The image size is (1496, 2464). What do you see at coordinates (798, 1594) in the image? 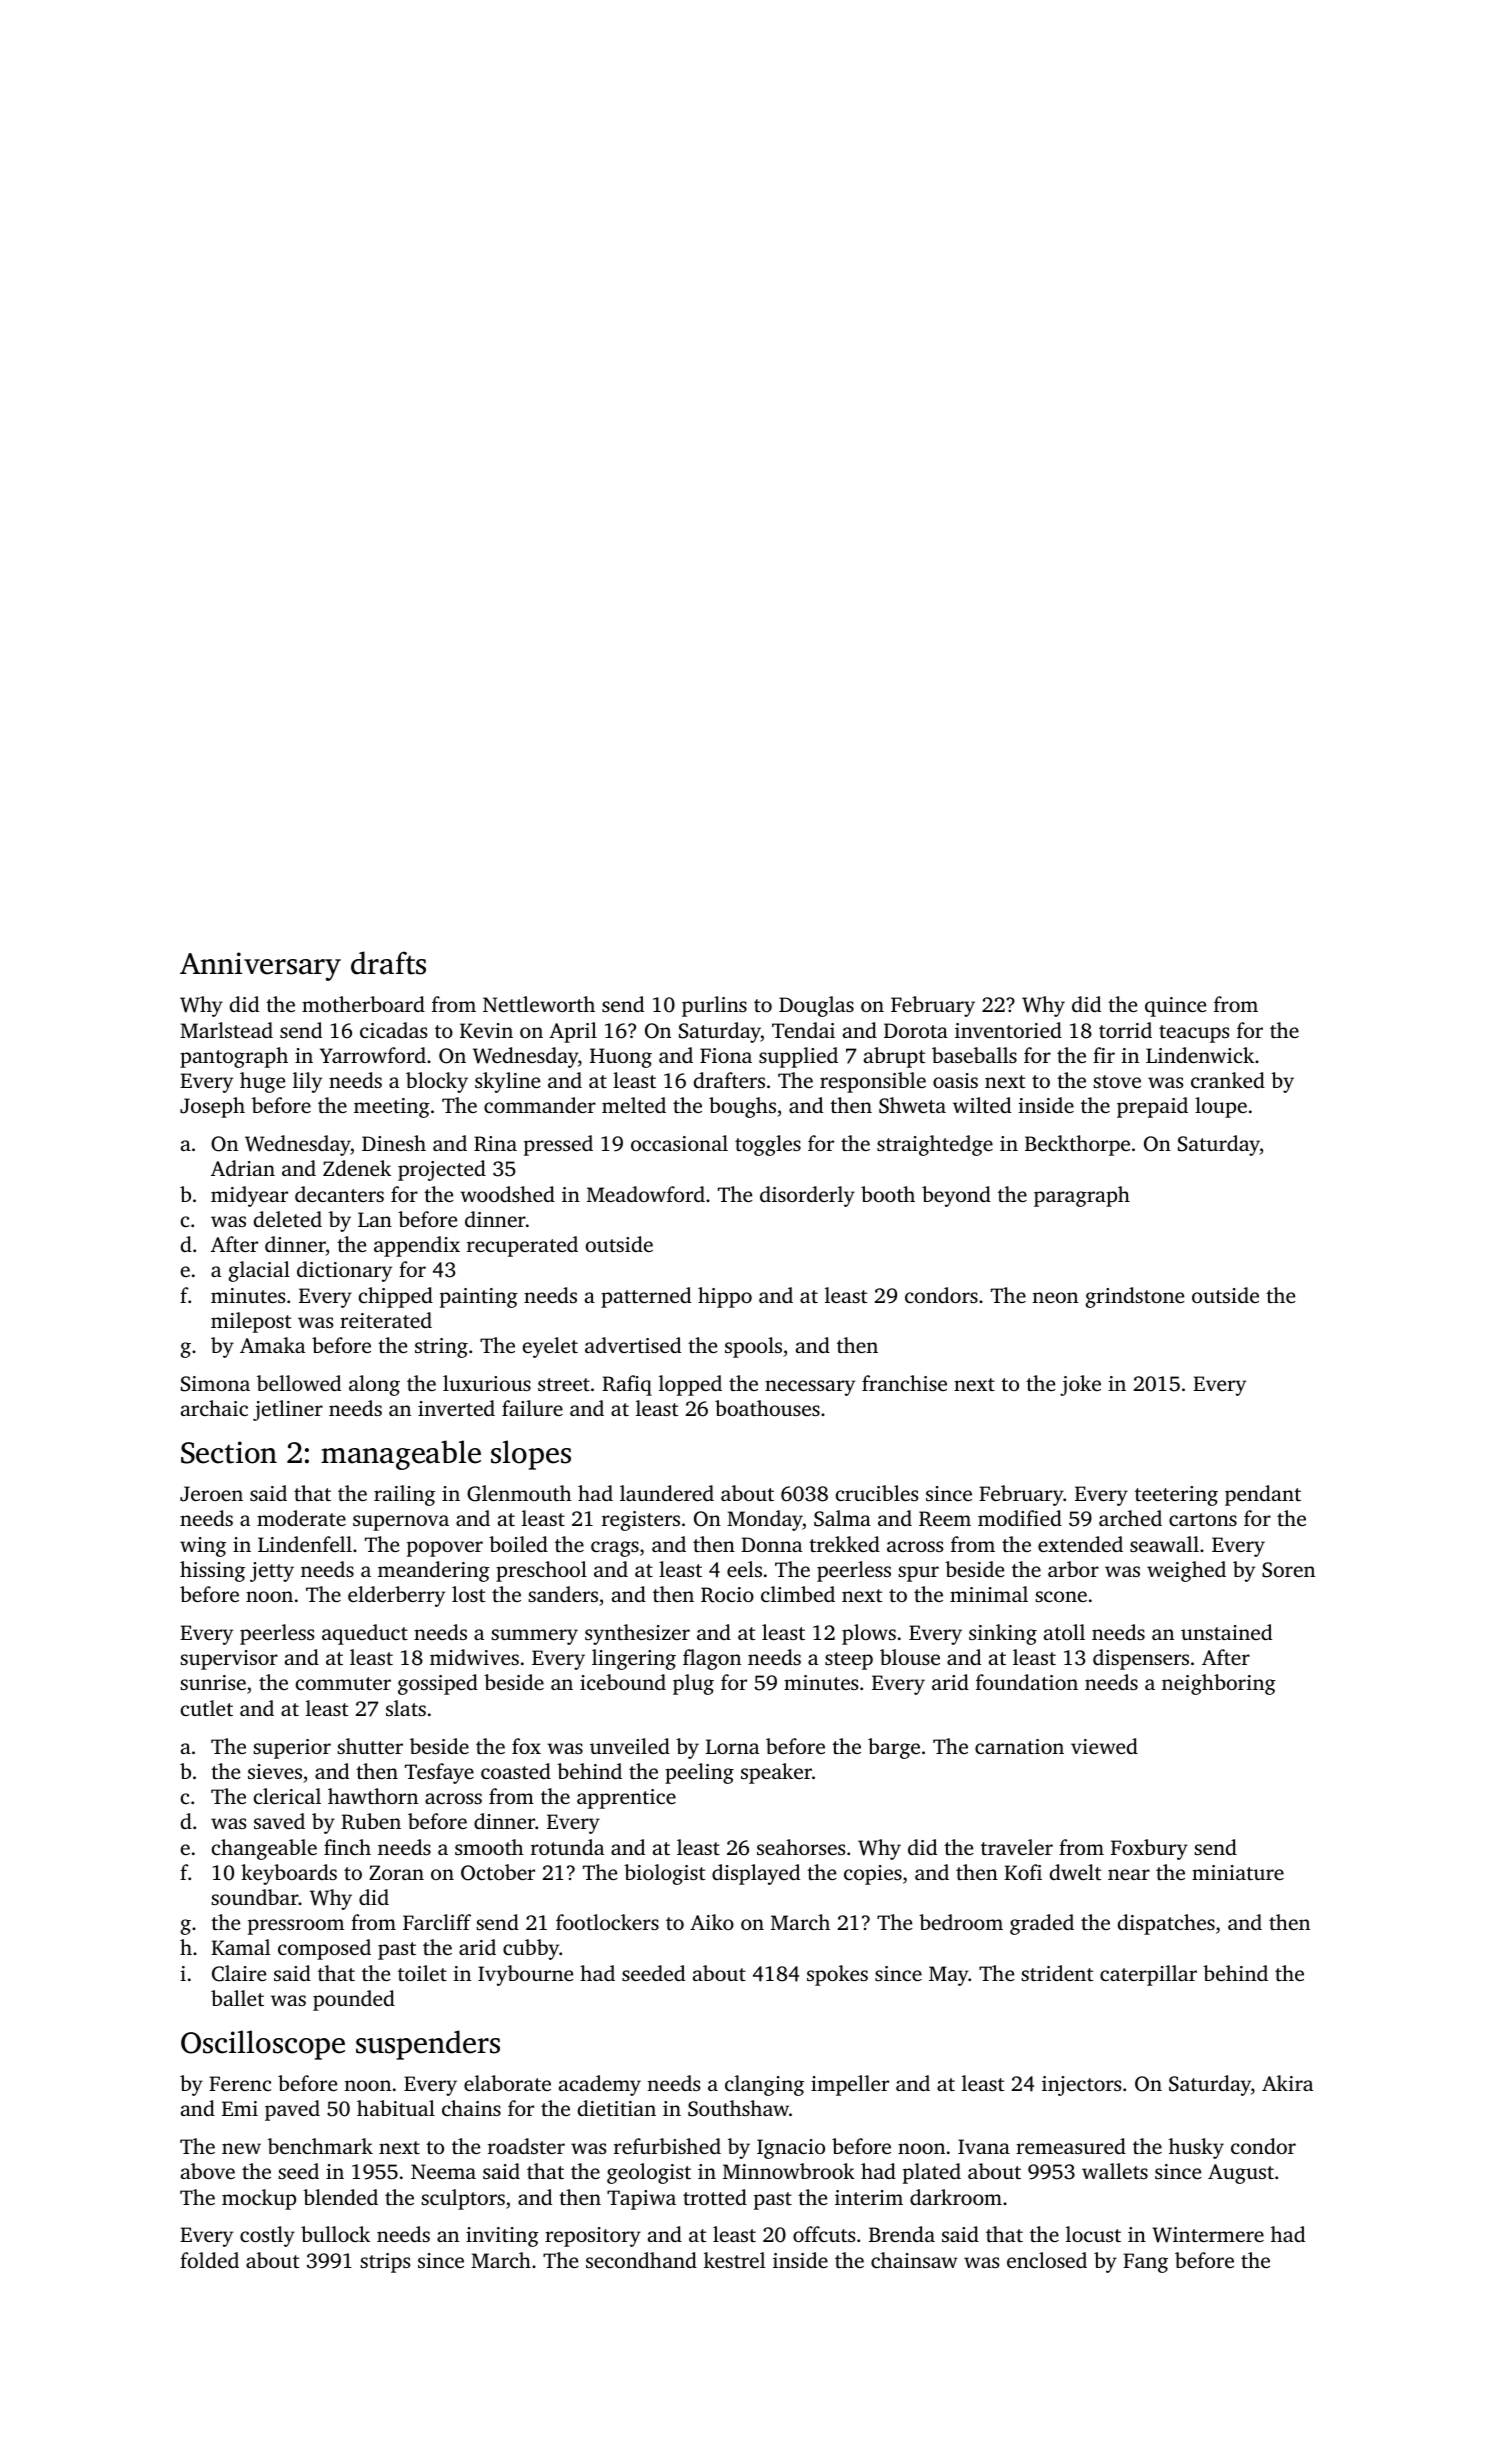
I see `climbed` at bounding box center [798, 1594].
